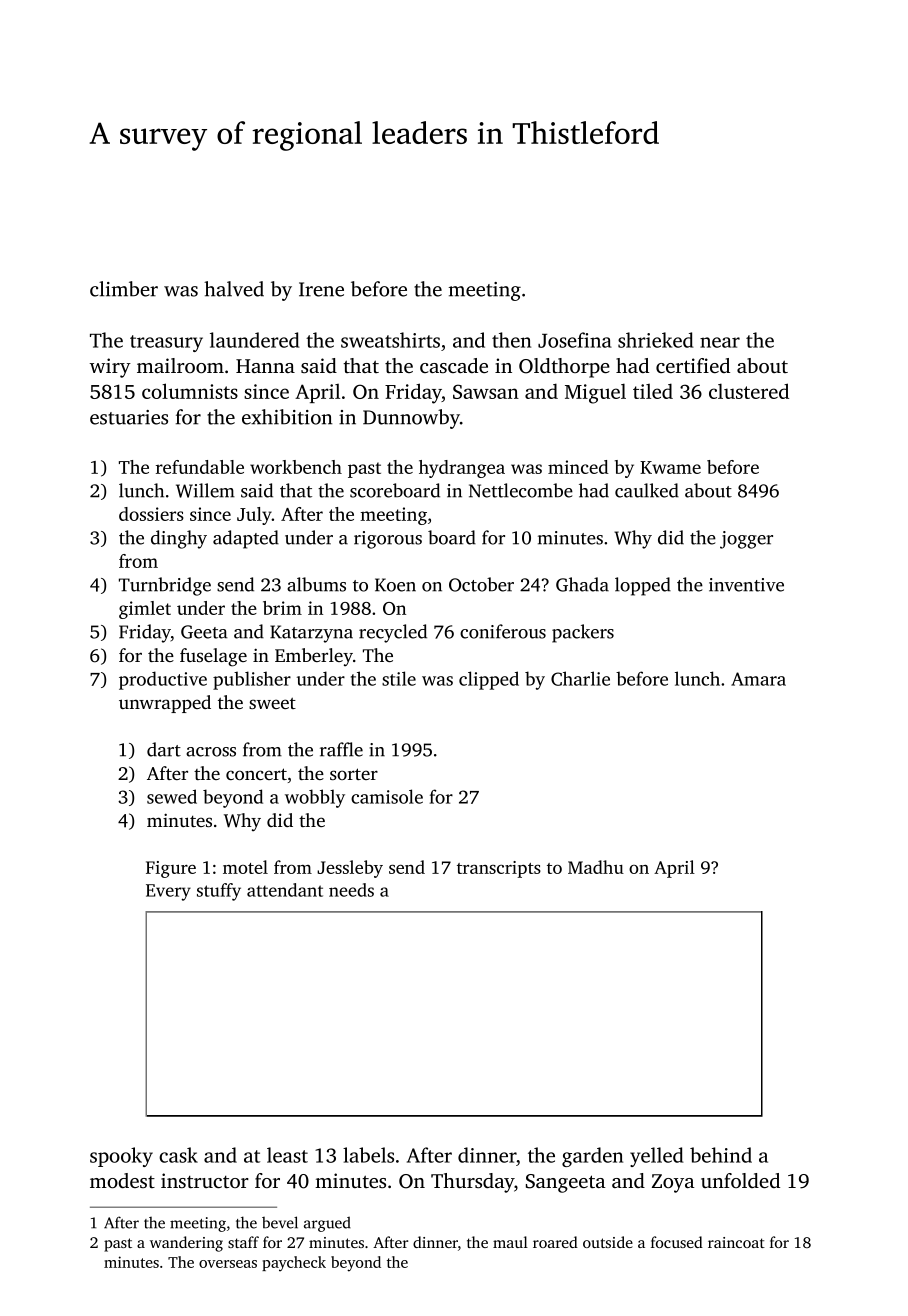 The height and width of the page is (1316, 908). Describe the element at coordinates (720, 342) in the page. I see `near` at that location.
